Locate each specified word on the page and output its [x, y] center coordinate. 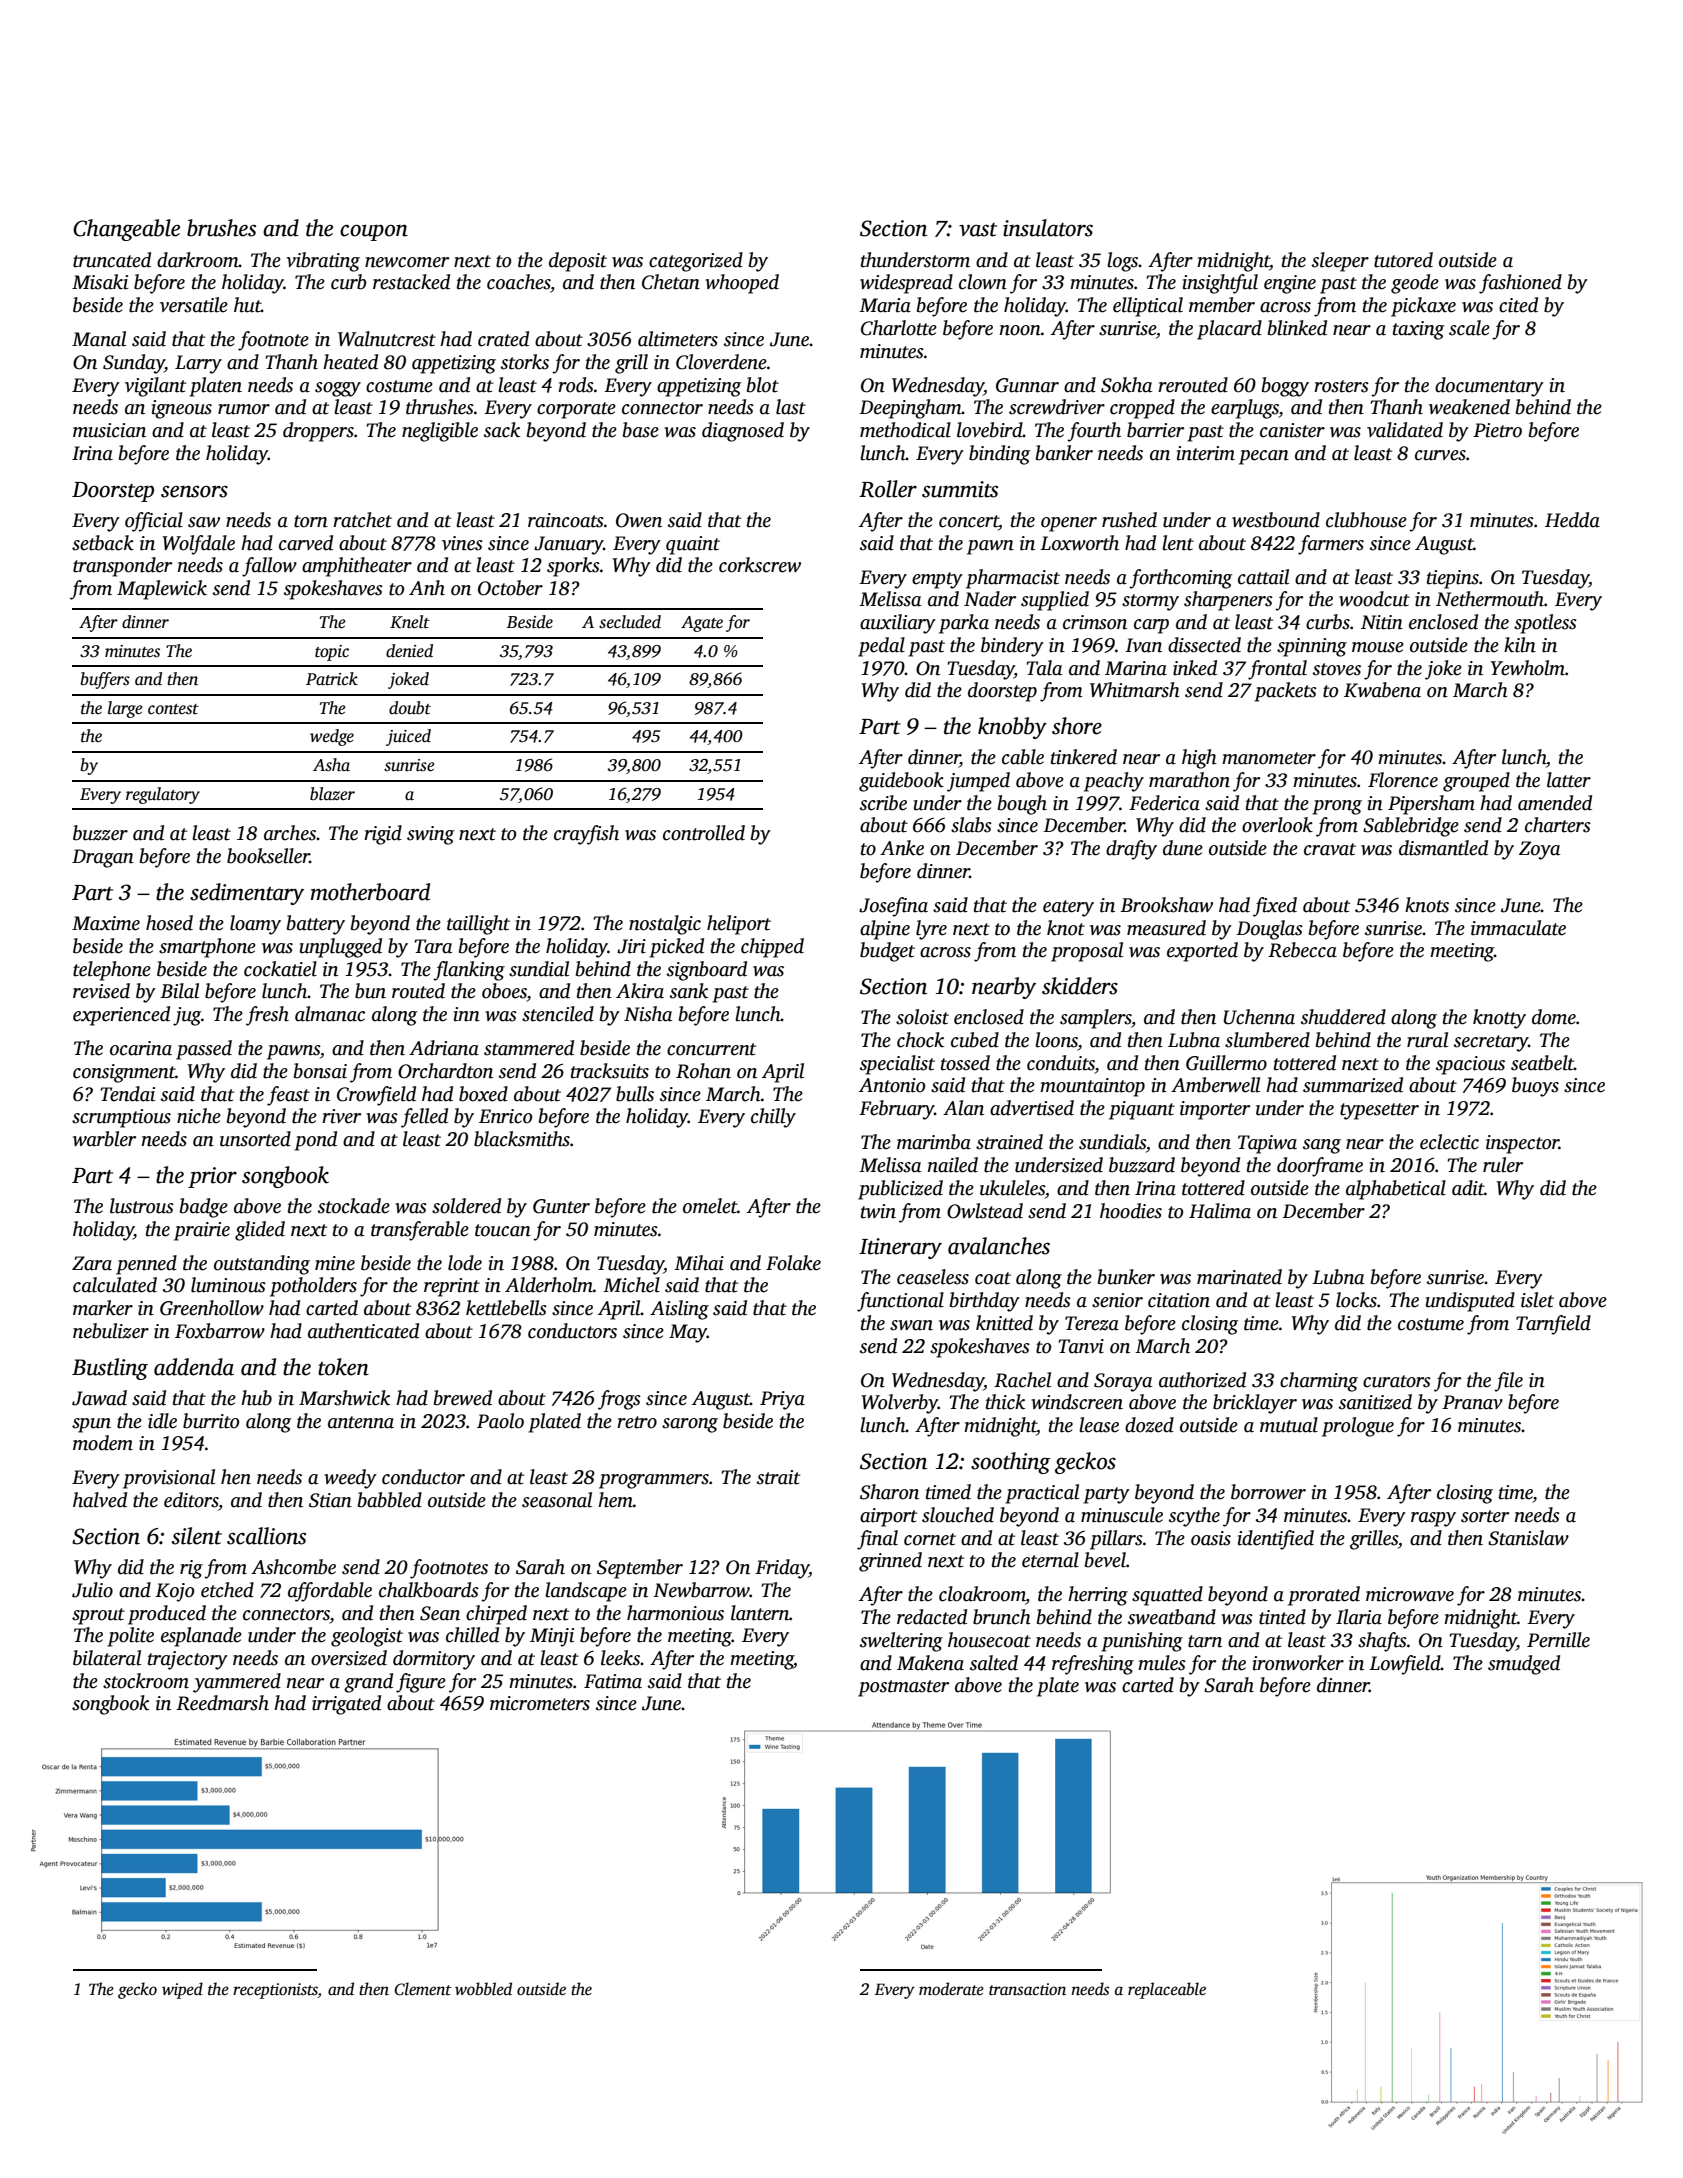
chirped [496, 1615]
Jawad [99, 1398]
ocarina [141, 1048]
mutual [1289, 1425]
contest [173, 709]
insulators [1048, 228]
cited [1518, 305]
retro [637, 1422]
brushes [221, 228]
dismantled [1443, 848]
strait [778, 1477]
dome [1554, 1017]
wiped [182, 1990]
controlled [704, 833]
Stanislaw [1528, 1538]
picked [676, 948]
